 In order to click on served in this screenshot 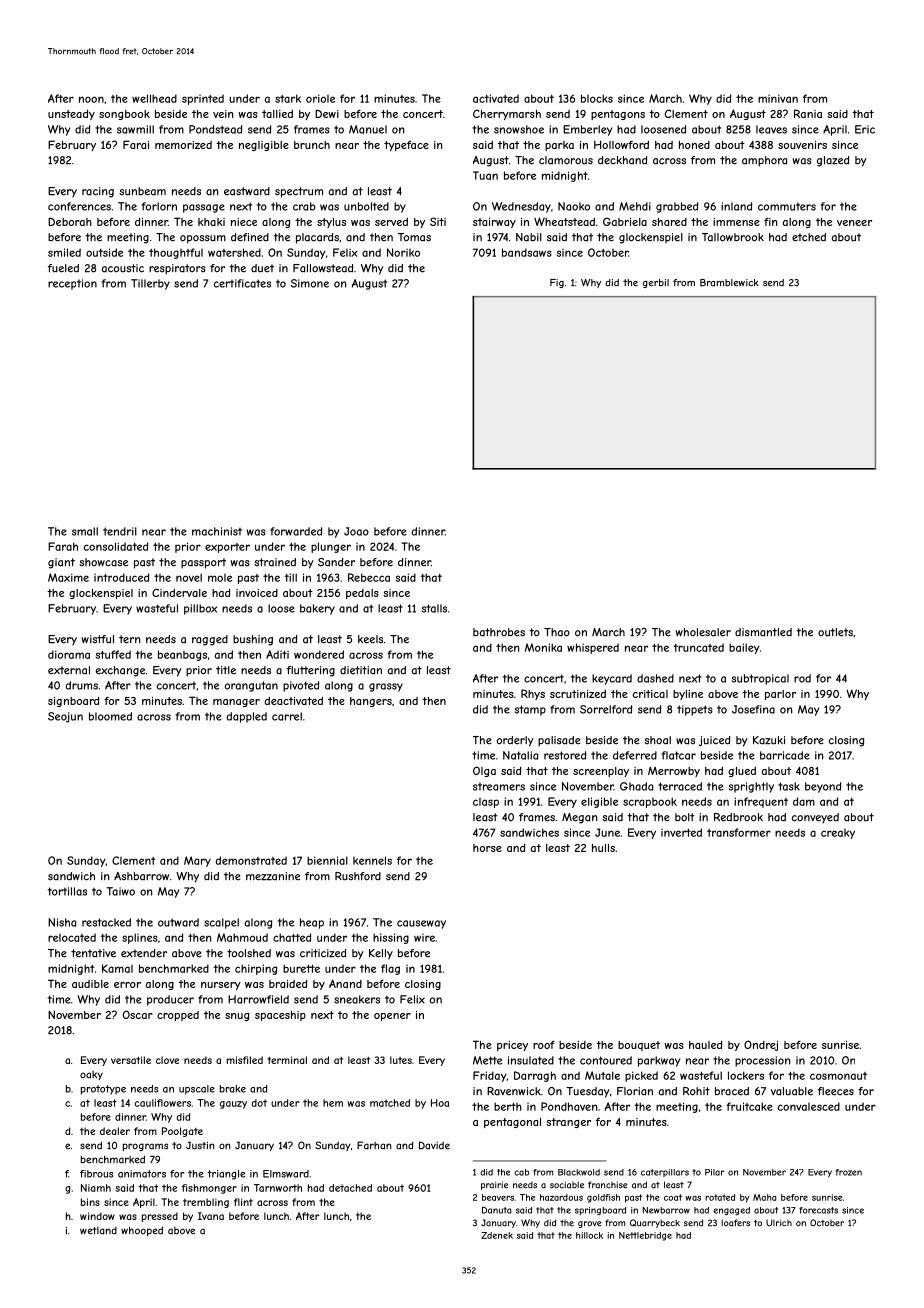, I will do `click(391, 222)`.
